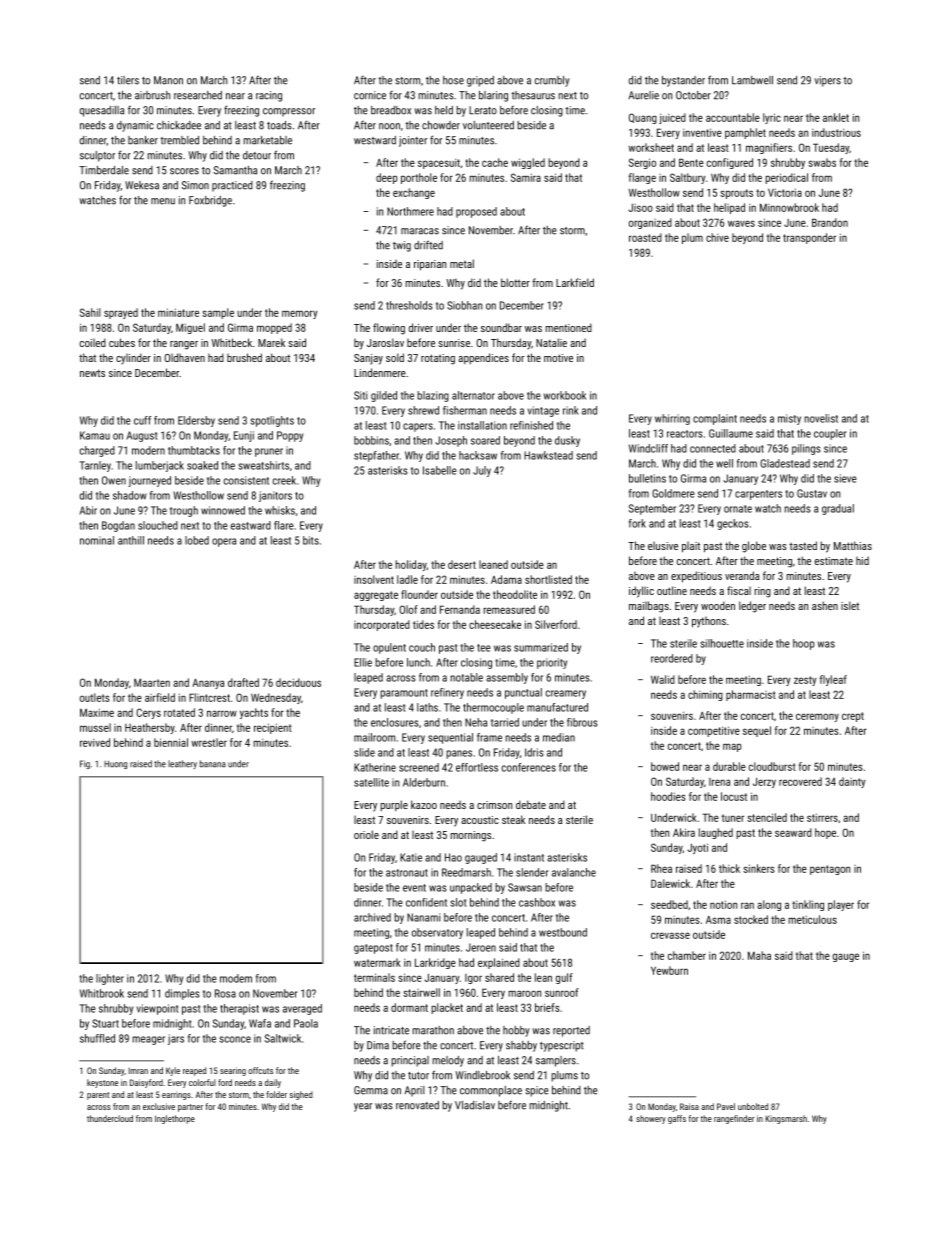 This screenshot has height=1233, width=952. What do you see at coordinates (804, 644) in the screenshot?
I see `hoop` at bounding box center [804, 644].
